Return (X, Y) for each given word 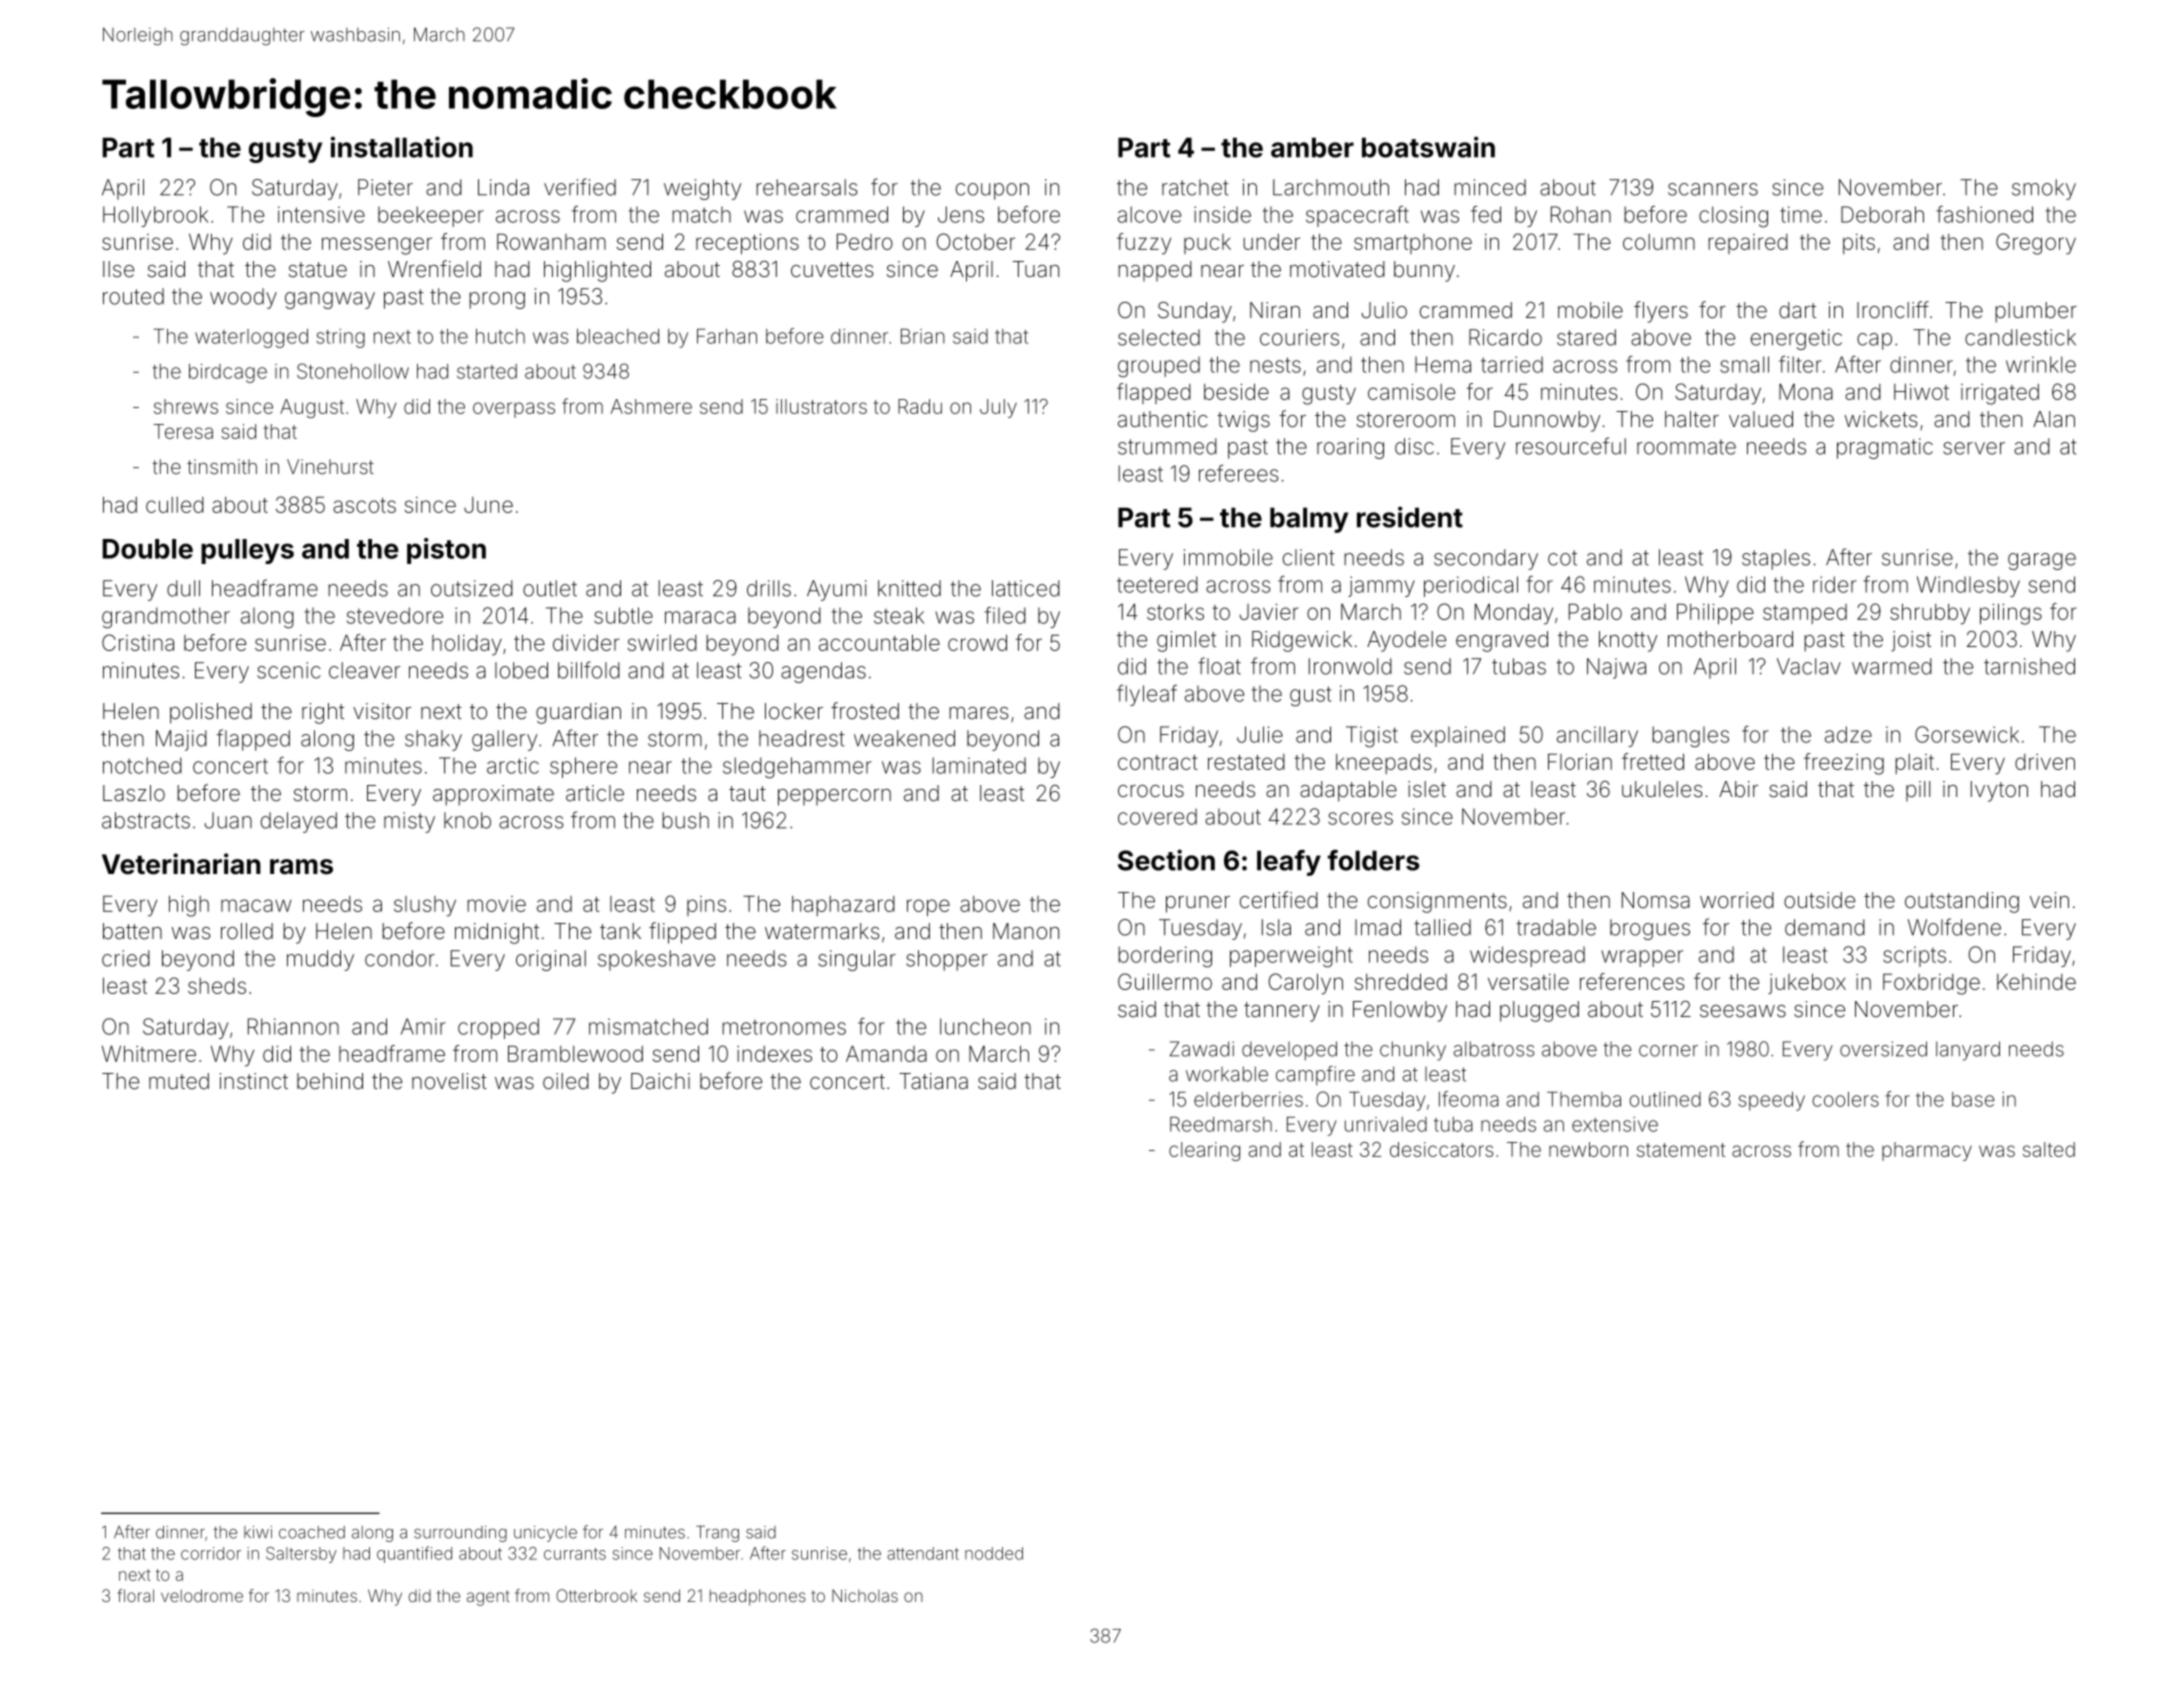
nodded (994, 1553)
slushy (425, 906)
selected (1159, 337)
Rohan (1581, 214)
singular (857, 960)
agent (488, 1598)
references (1632, 981)
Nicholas (865, 1595)
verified (580, 187)
